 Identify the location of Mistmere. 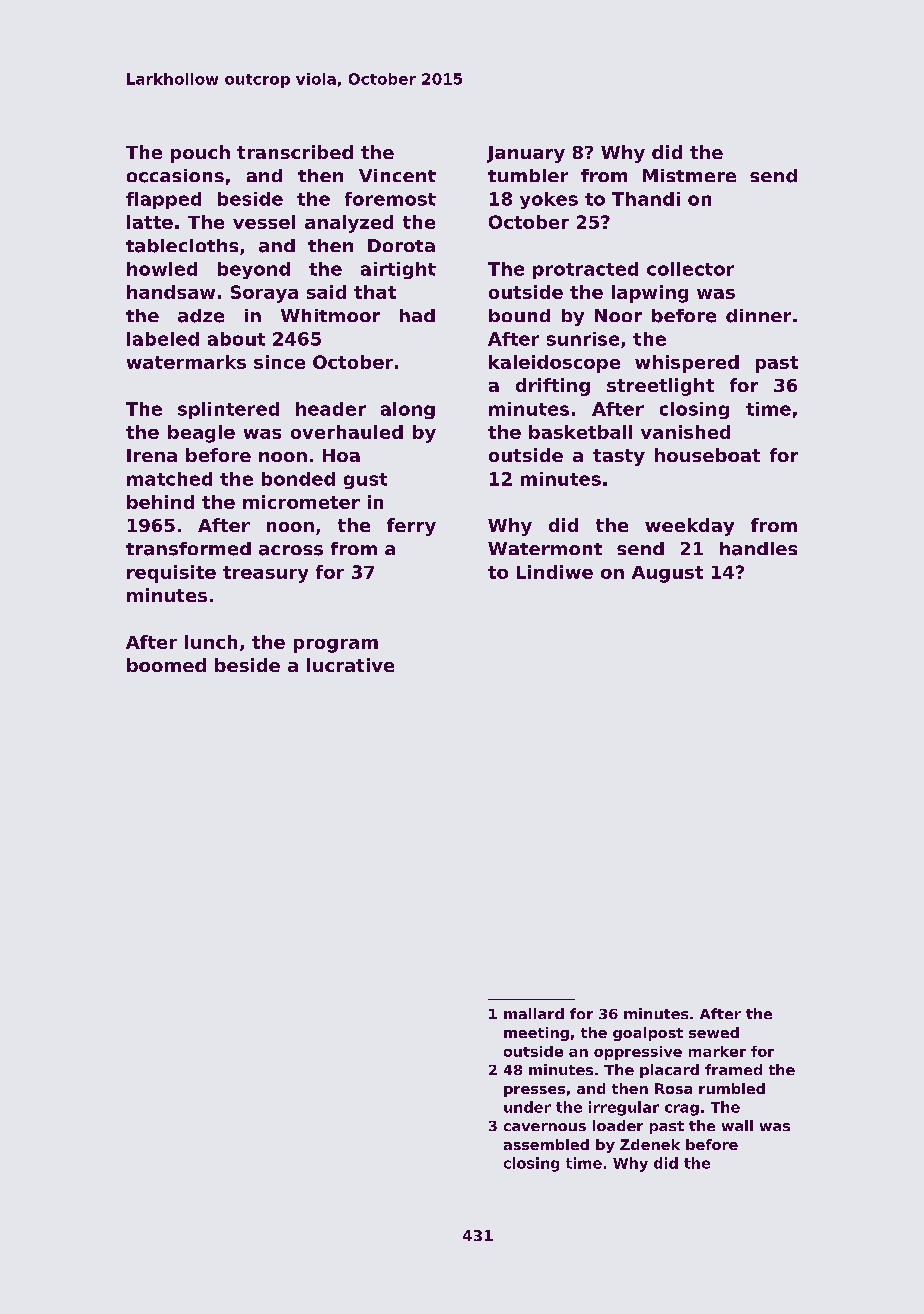
(689, 175).
